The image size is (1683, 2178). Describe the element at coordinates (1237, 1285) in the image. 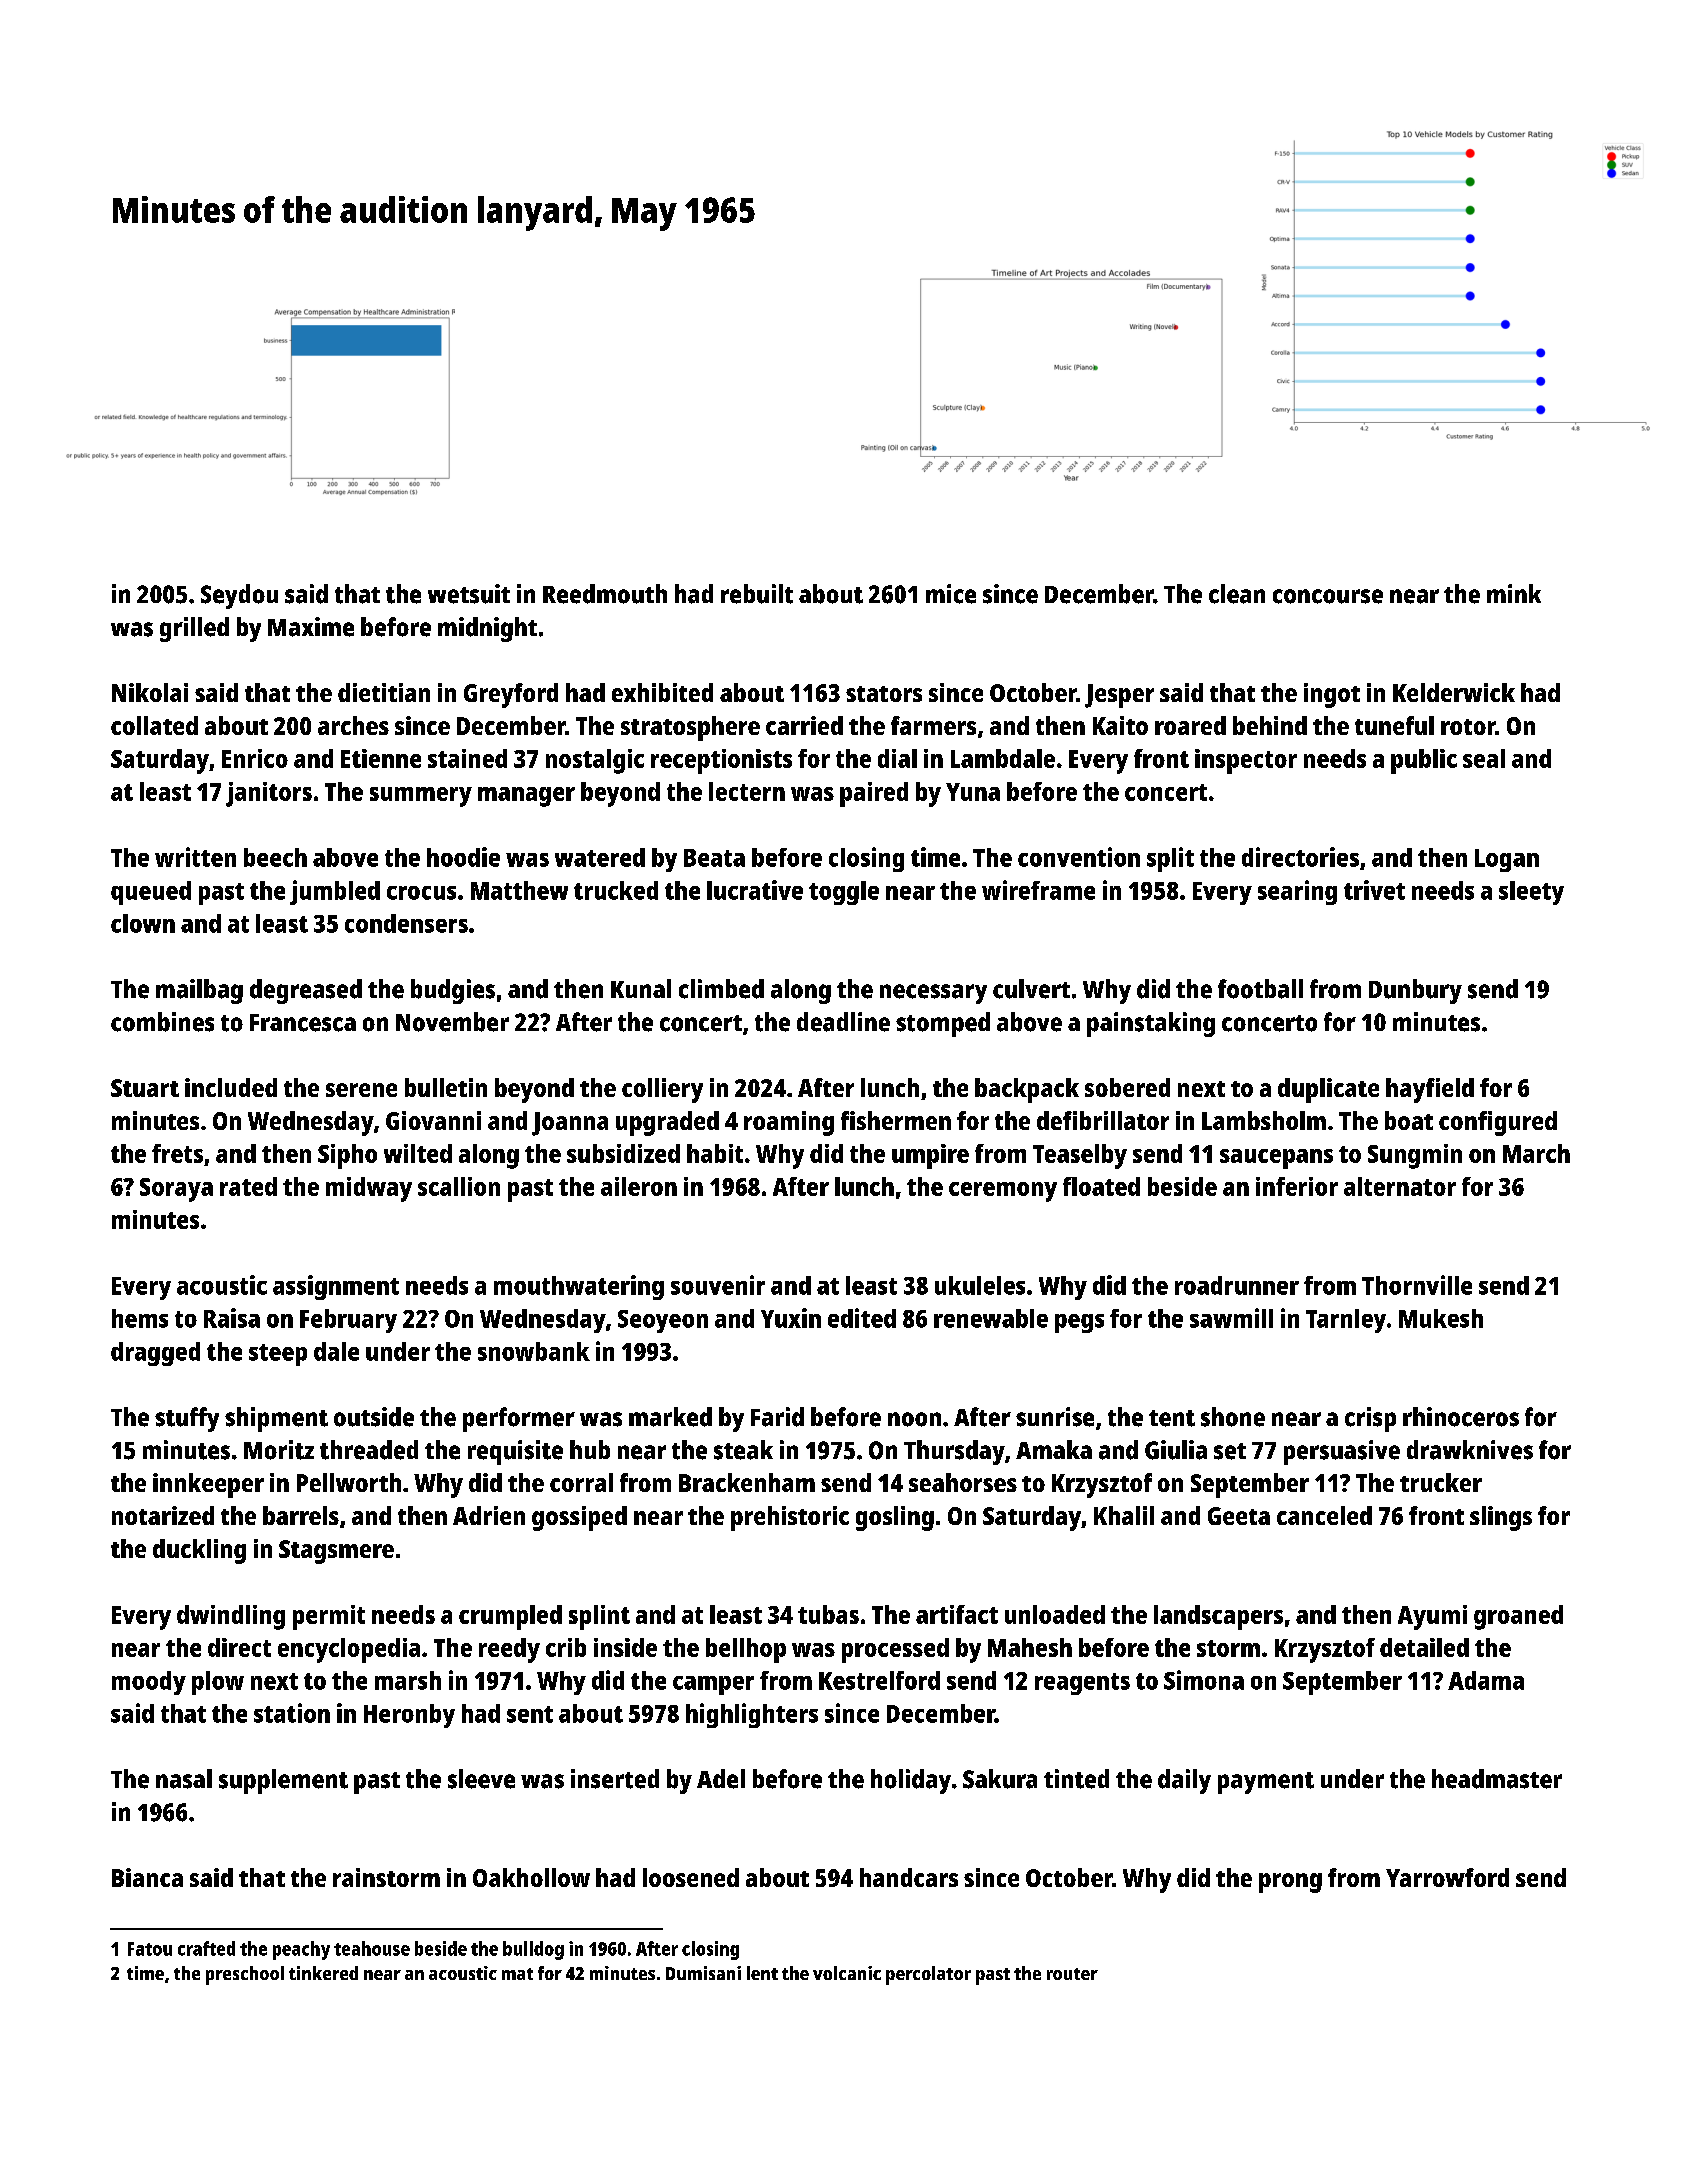

I see `roadrunner` at that location.
